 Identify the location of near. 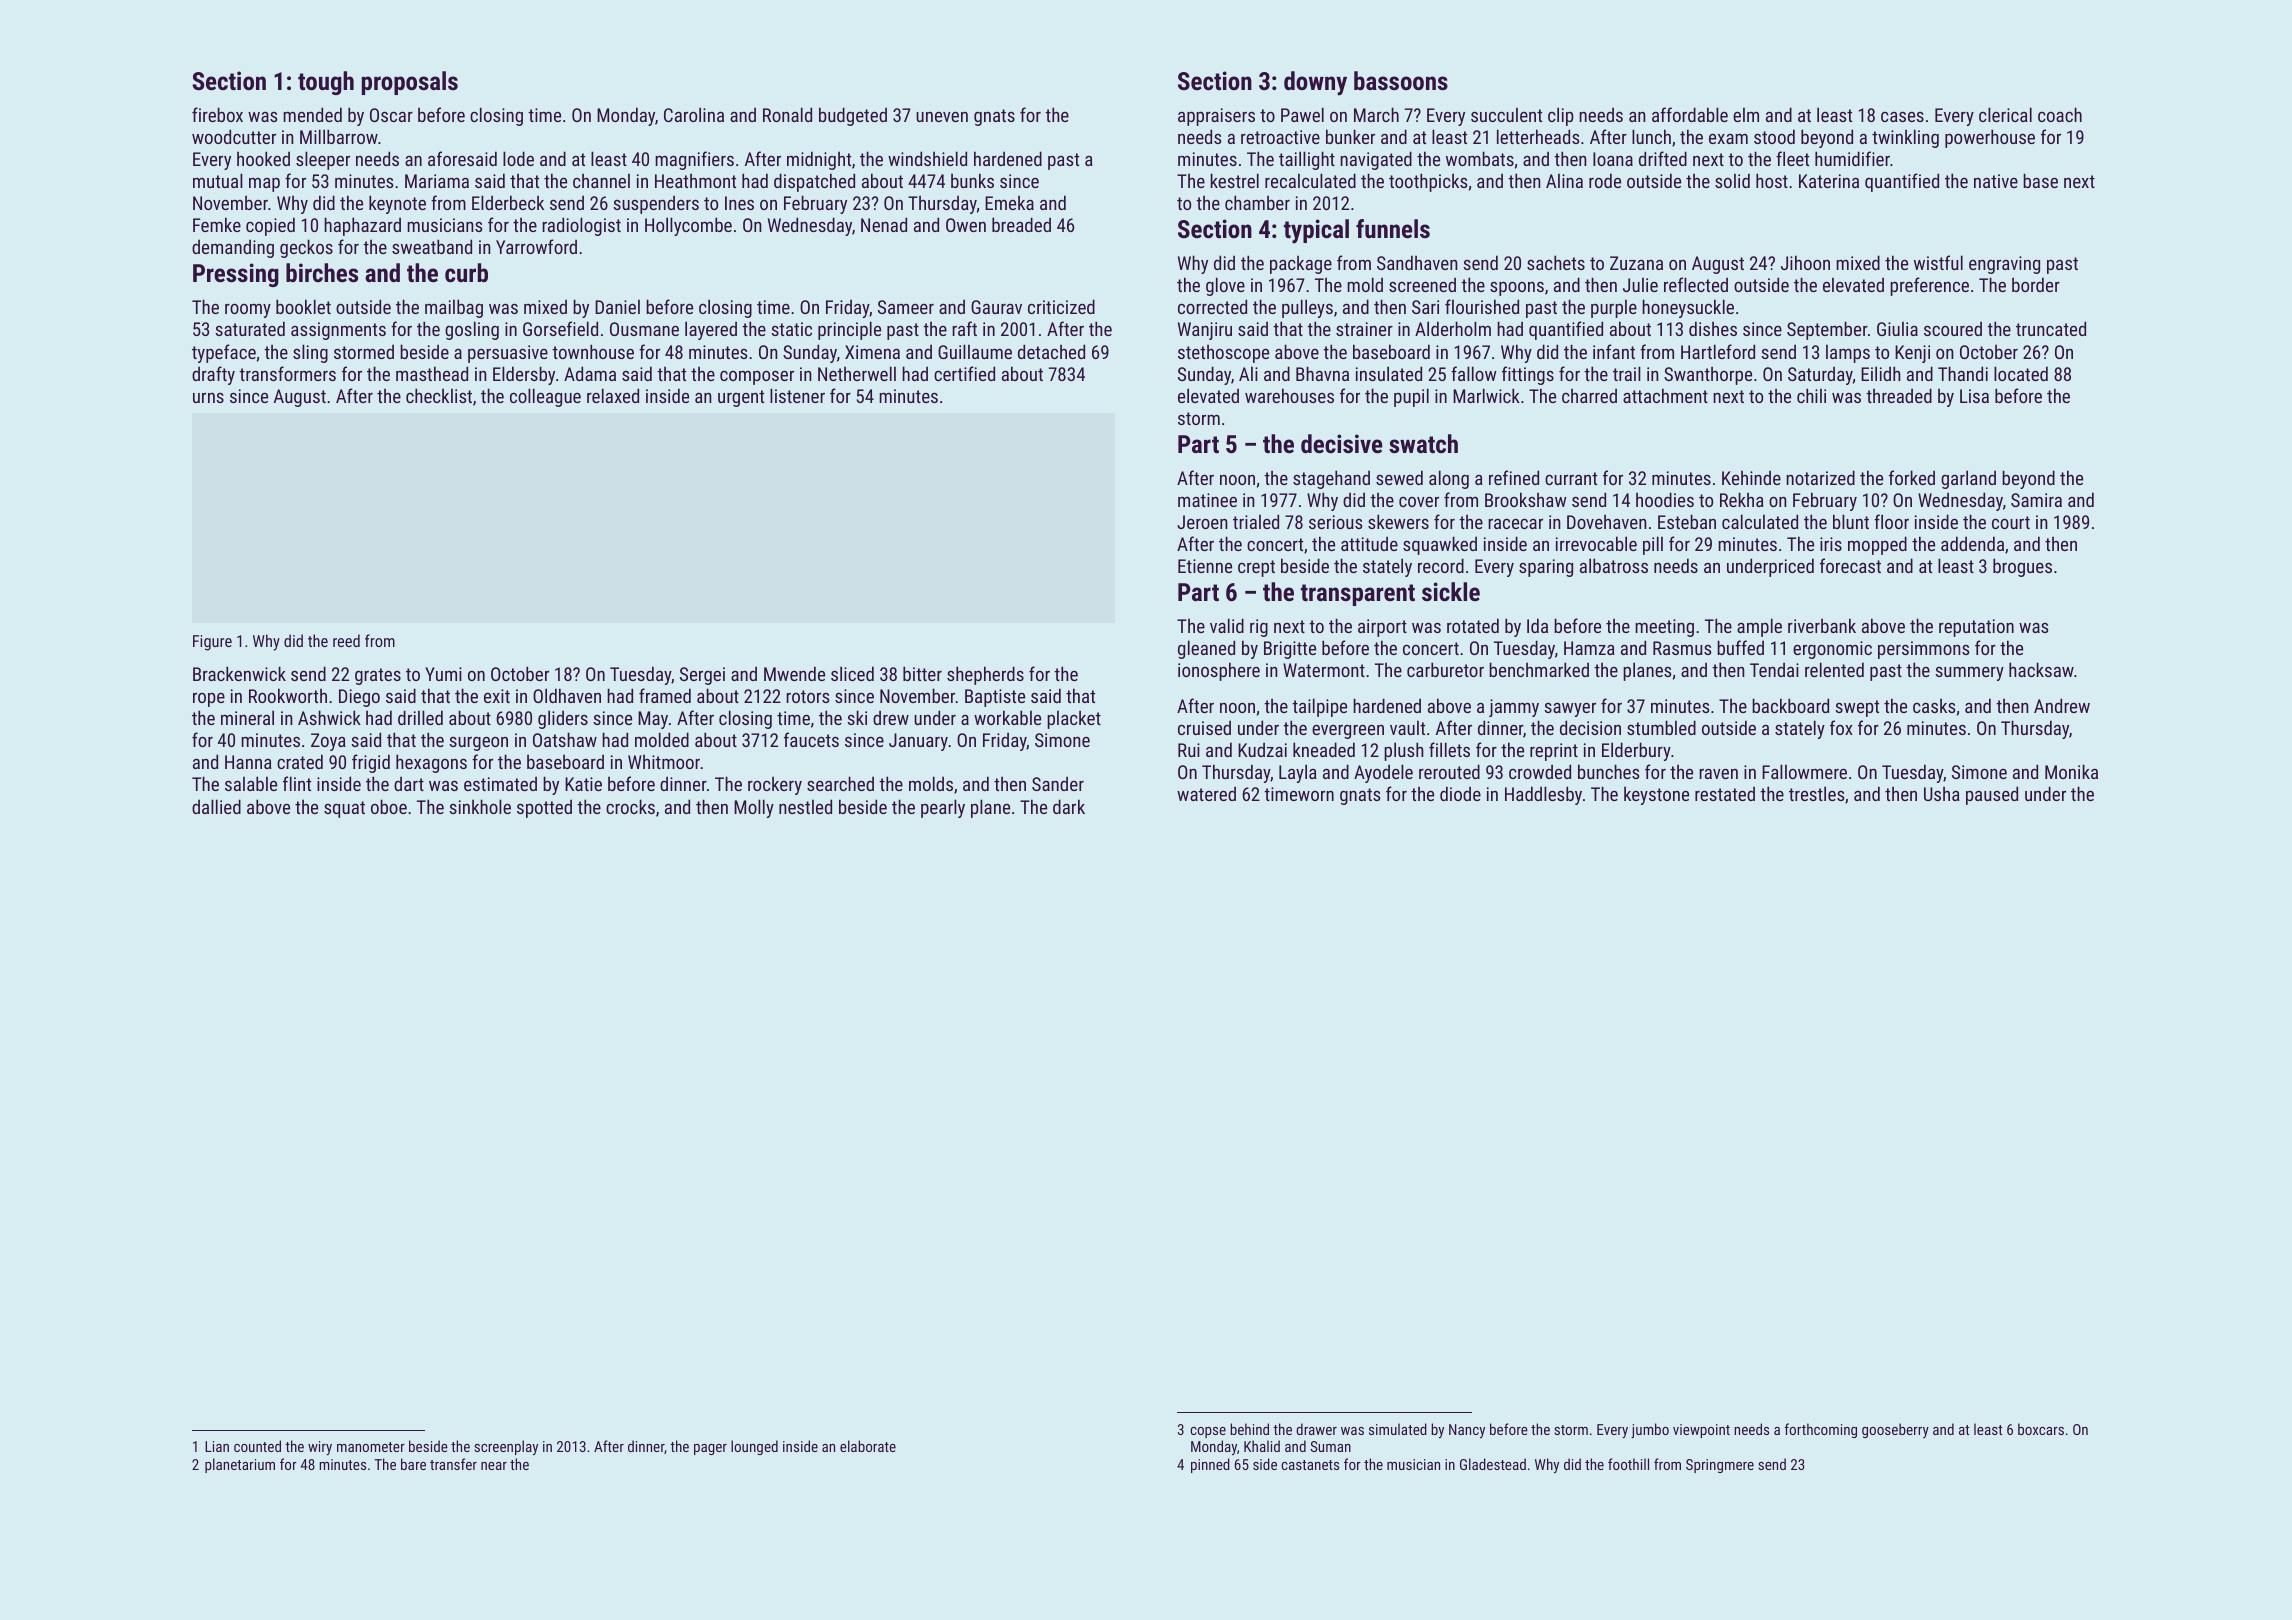
(494, 1466).
